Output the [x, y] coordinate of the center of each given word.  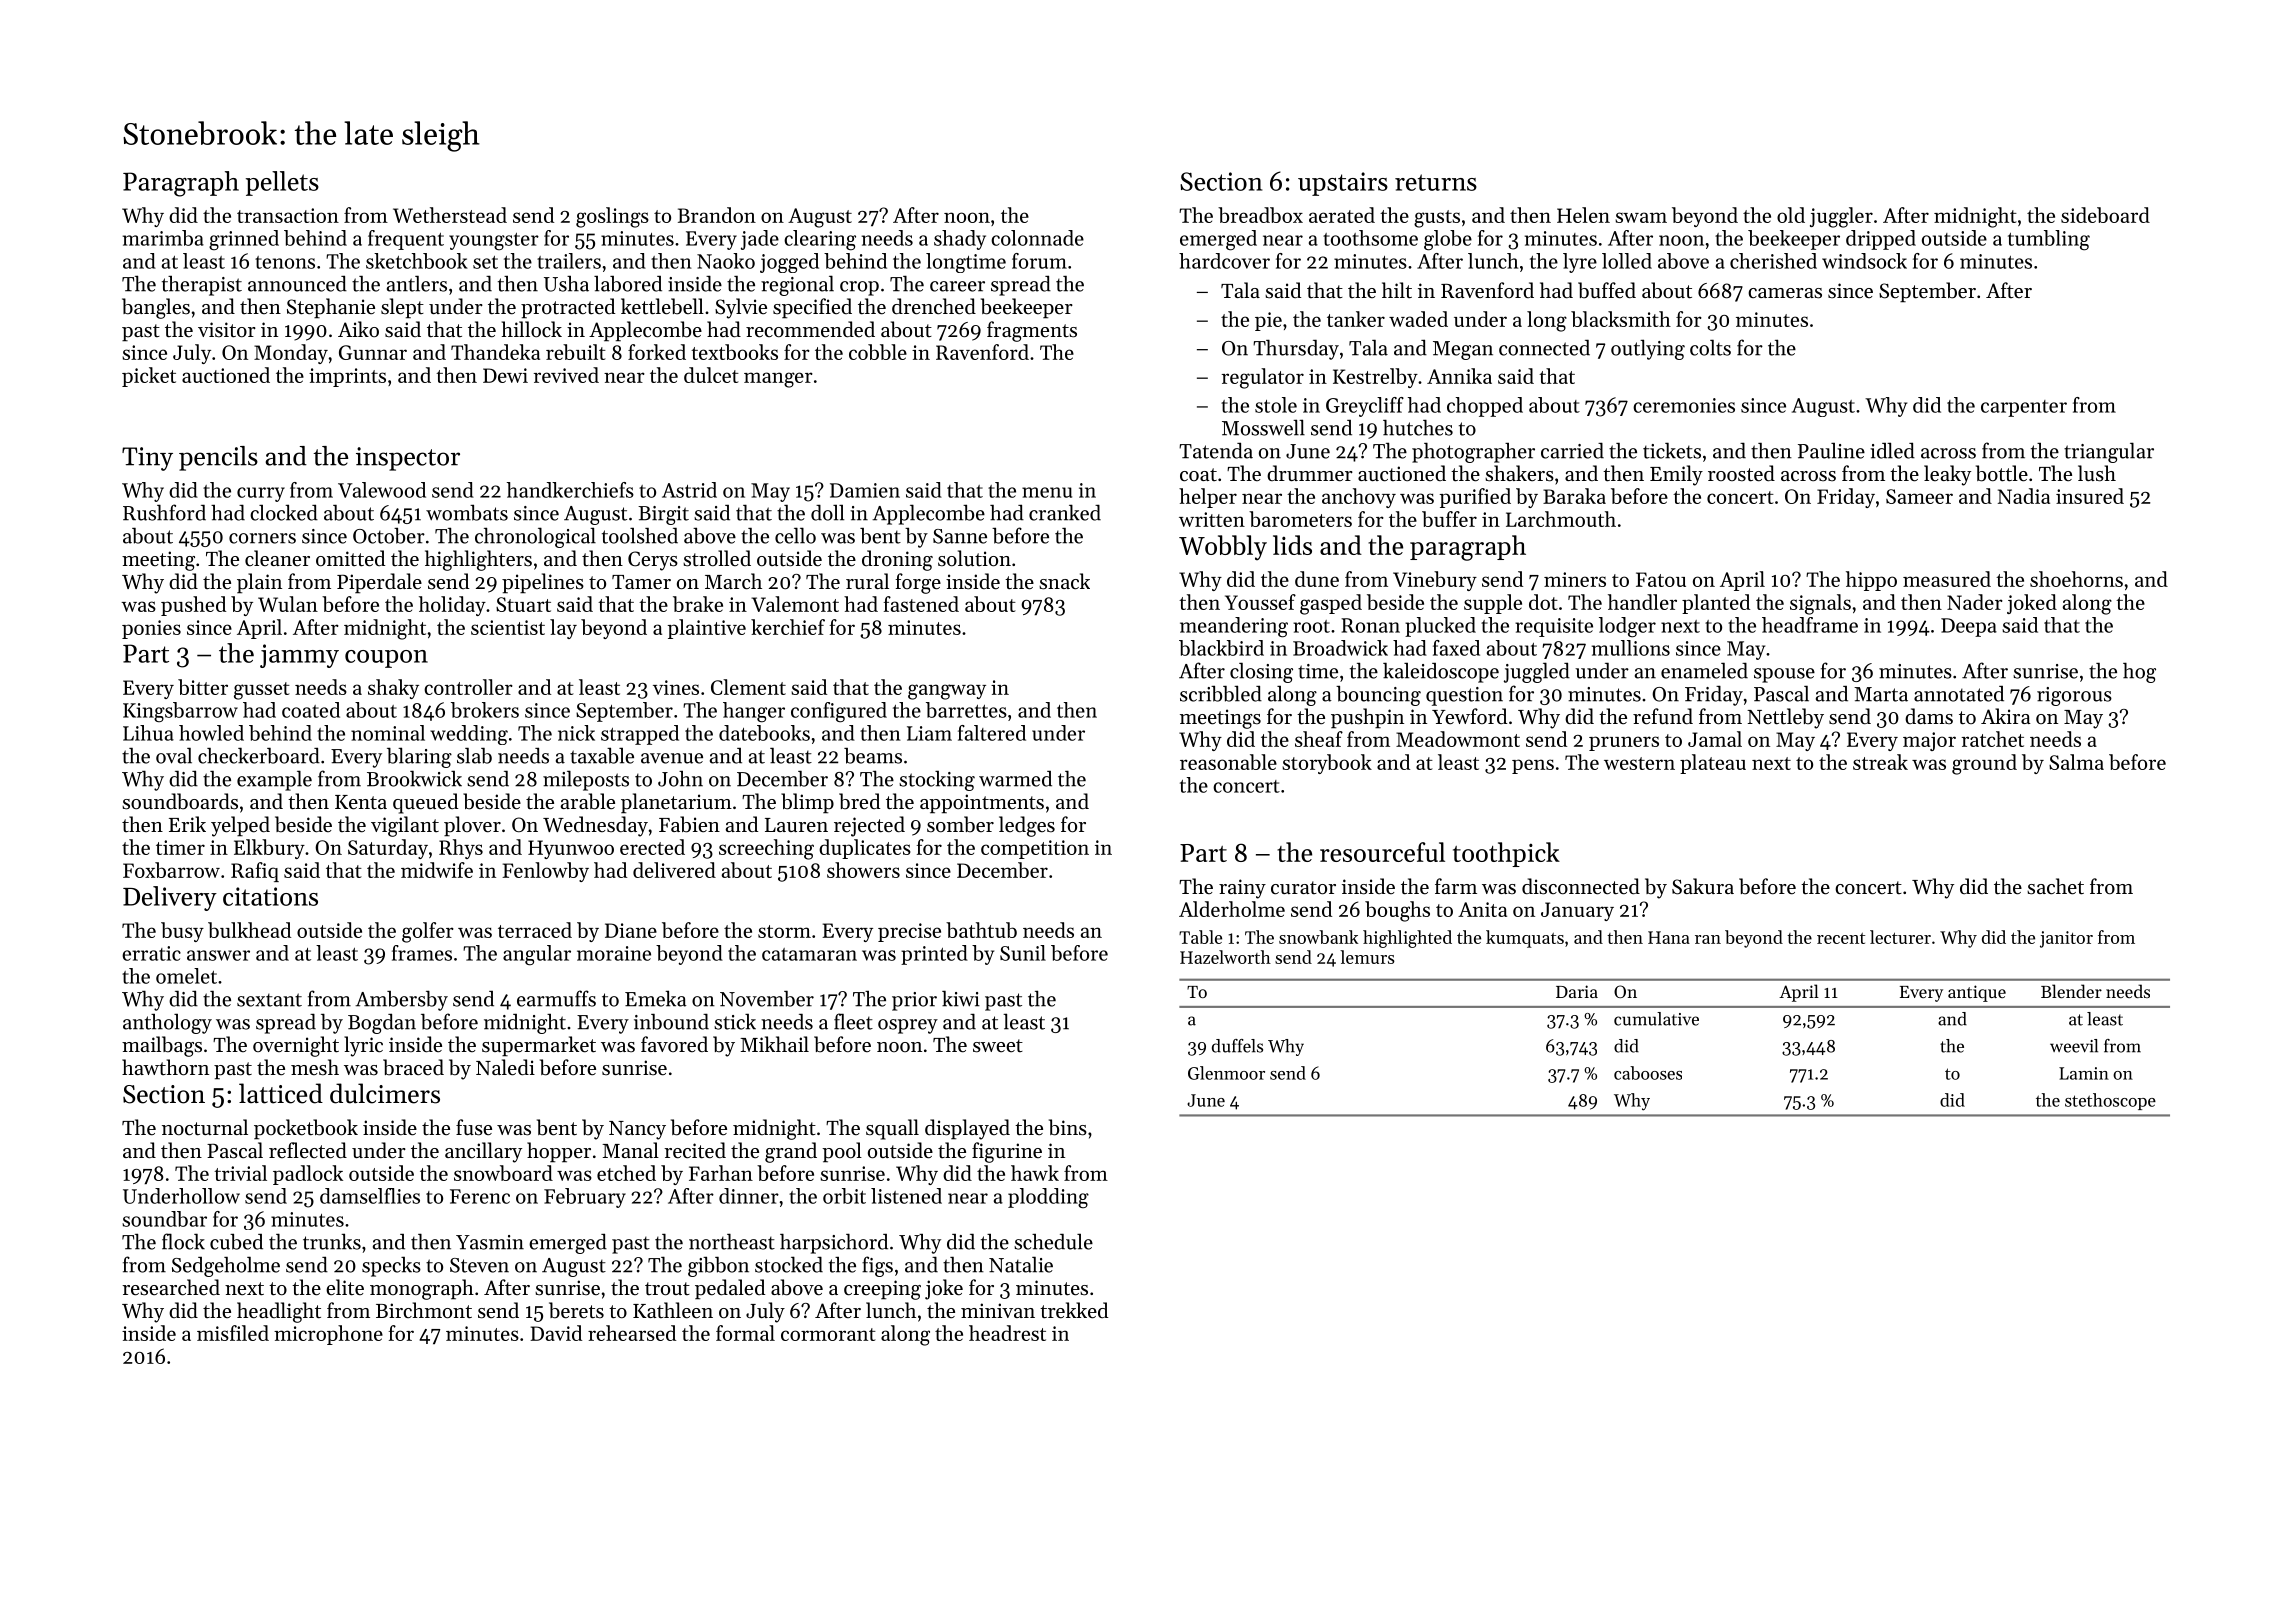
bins [1068, 1127]
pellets [282, 183]
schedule [1053, 1241]
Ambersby [401, 1000]
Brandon [717, 215]
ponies [151, 629]
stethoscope [2110, 1101]
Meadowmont [1458, 739]
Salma [2076, 762]
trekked [1074, 1310]
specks [391, 1266]
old [1791, 215]
